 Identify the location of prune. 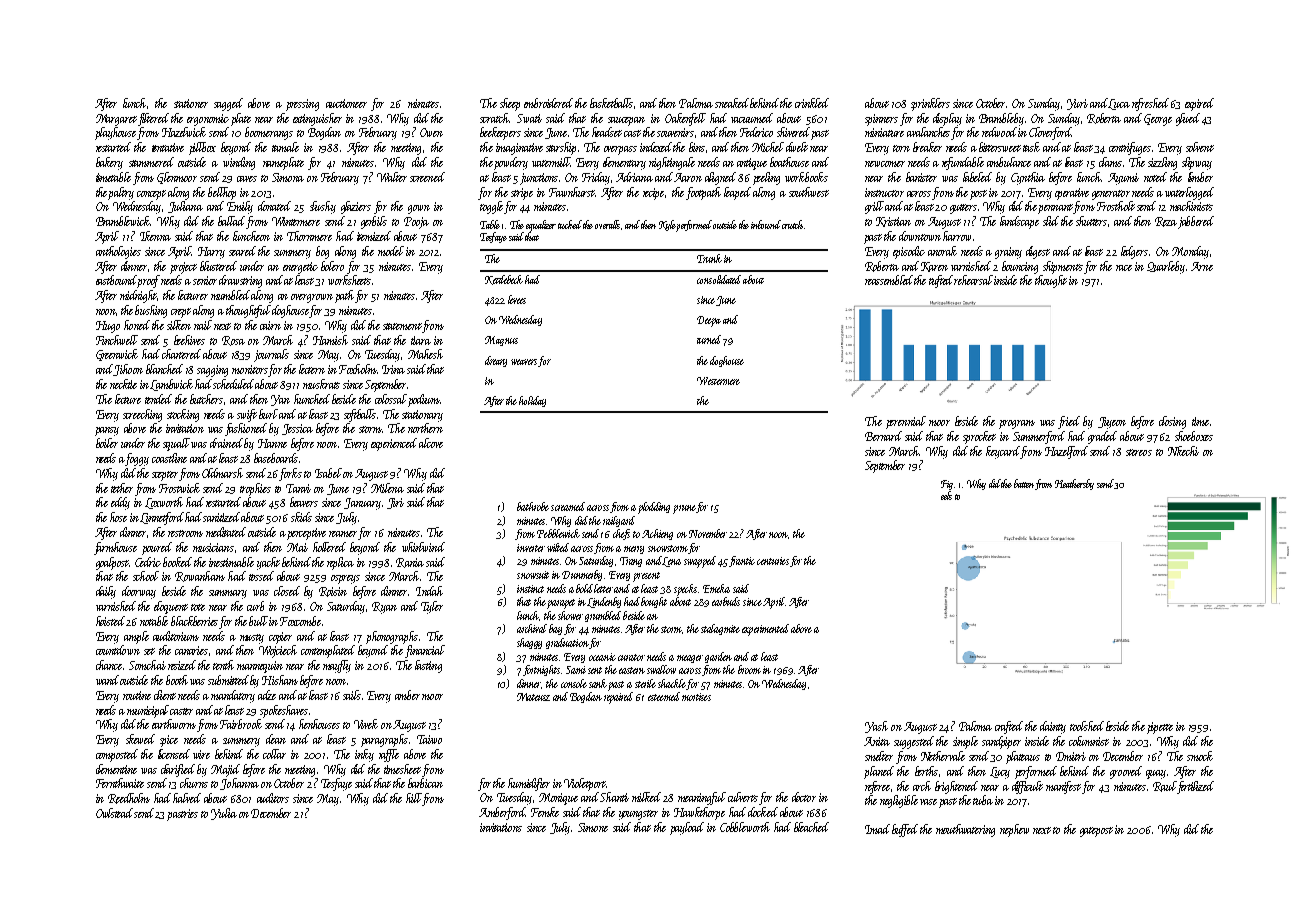
(684, 509).
